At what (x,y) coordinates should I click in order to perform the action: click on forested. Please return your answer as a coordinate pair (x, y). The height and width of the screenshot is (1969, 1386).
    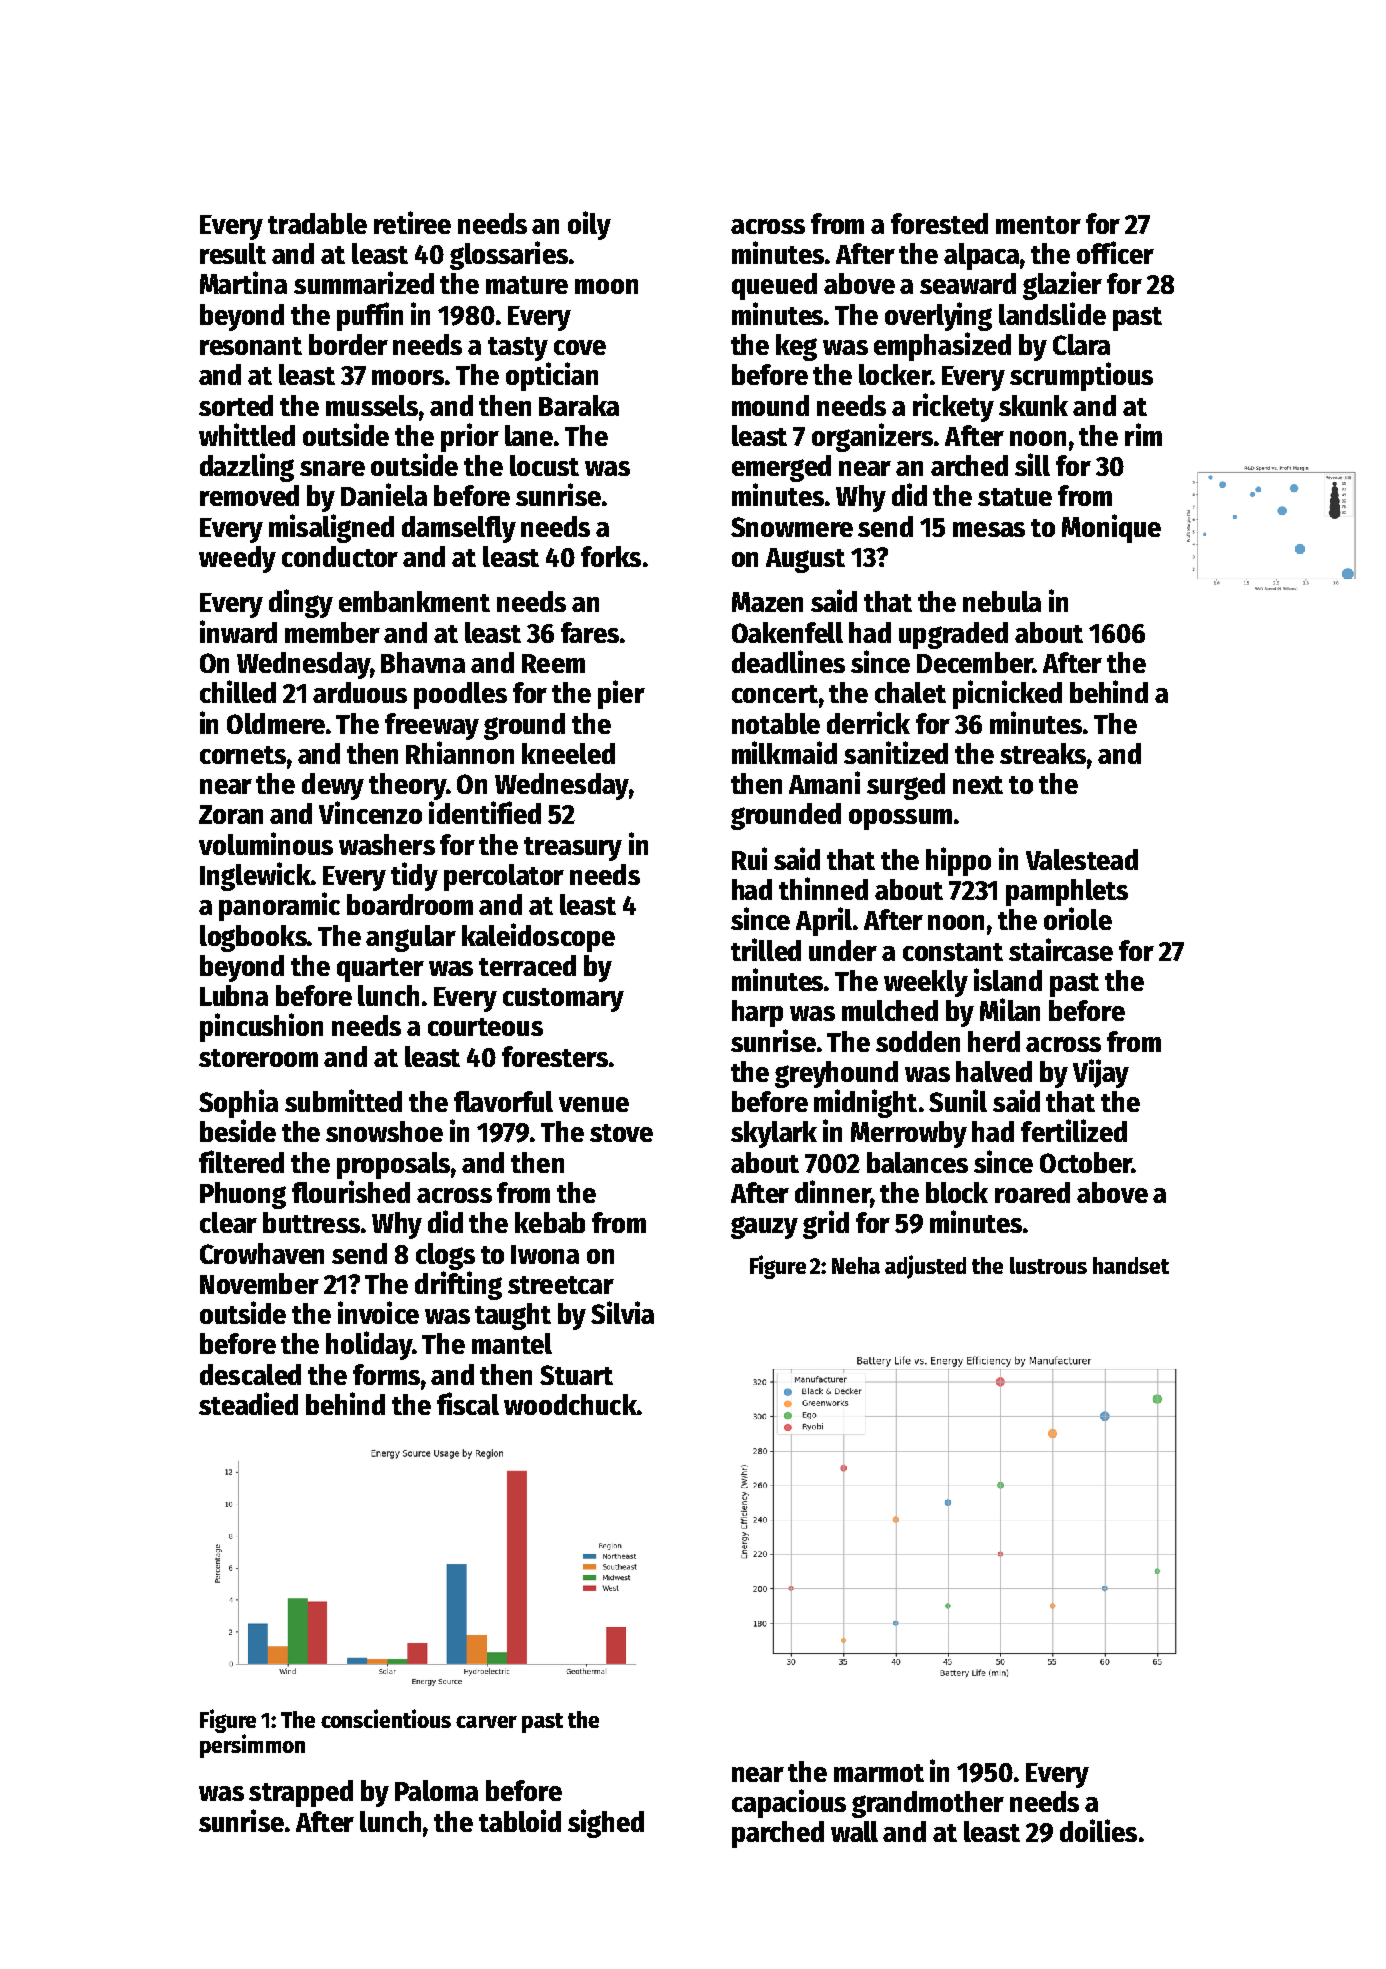
    Looking at the image, I should click on (939, 223).
